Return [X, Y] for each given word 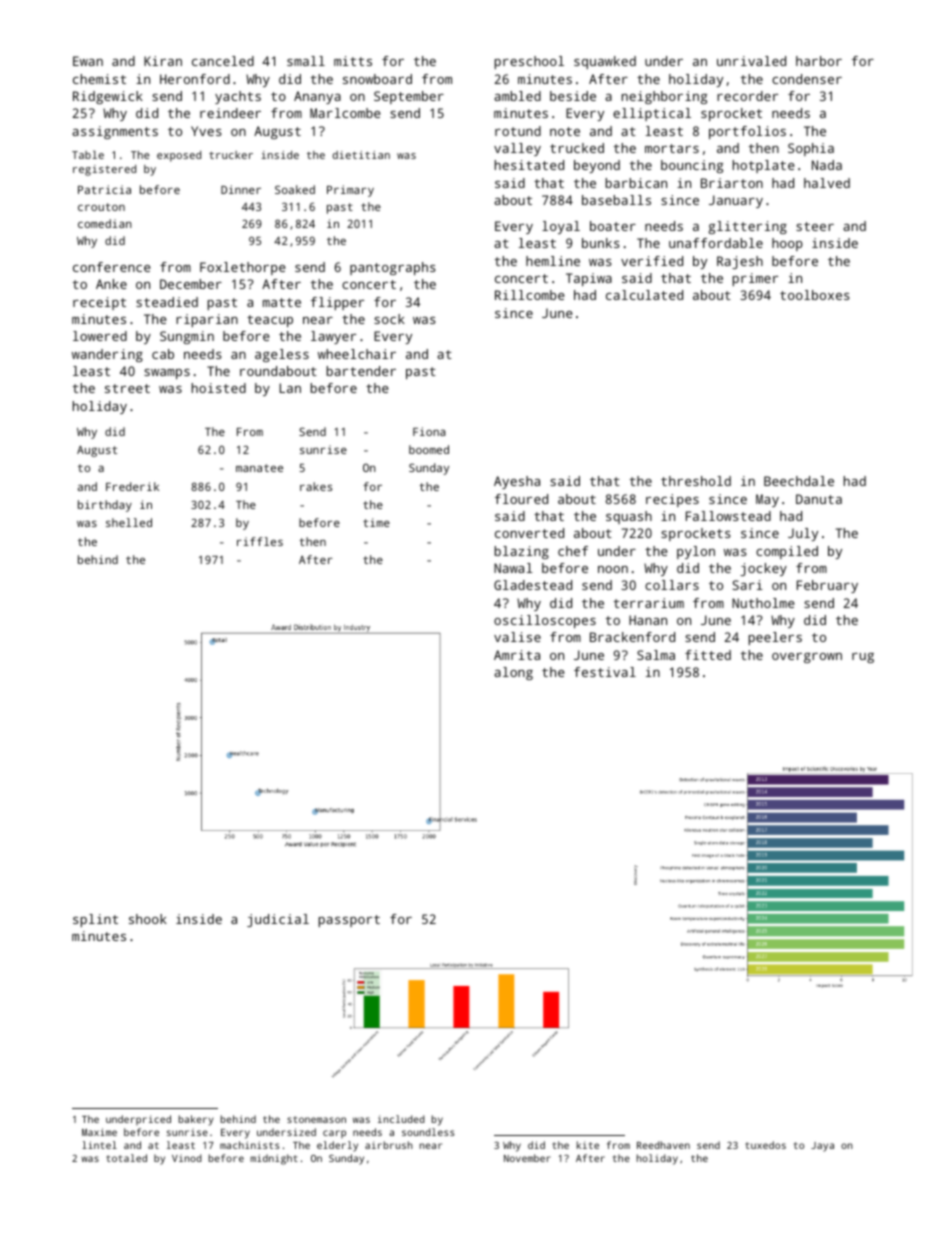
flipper [337, 303]
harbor [819, 61]
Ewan [88, 61]
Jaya [822, 1147]
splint [95, 920]
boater [613, 226]
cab [163, 354]
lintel [99, 1145]
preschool [529, 62]
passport [349, 921]
